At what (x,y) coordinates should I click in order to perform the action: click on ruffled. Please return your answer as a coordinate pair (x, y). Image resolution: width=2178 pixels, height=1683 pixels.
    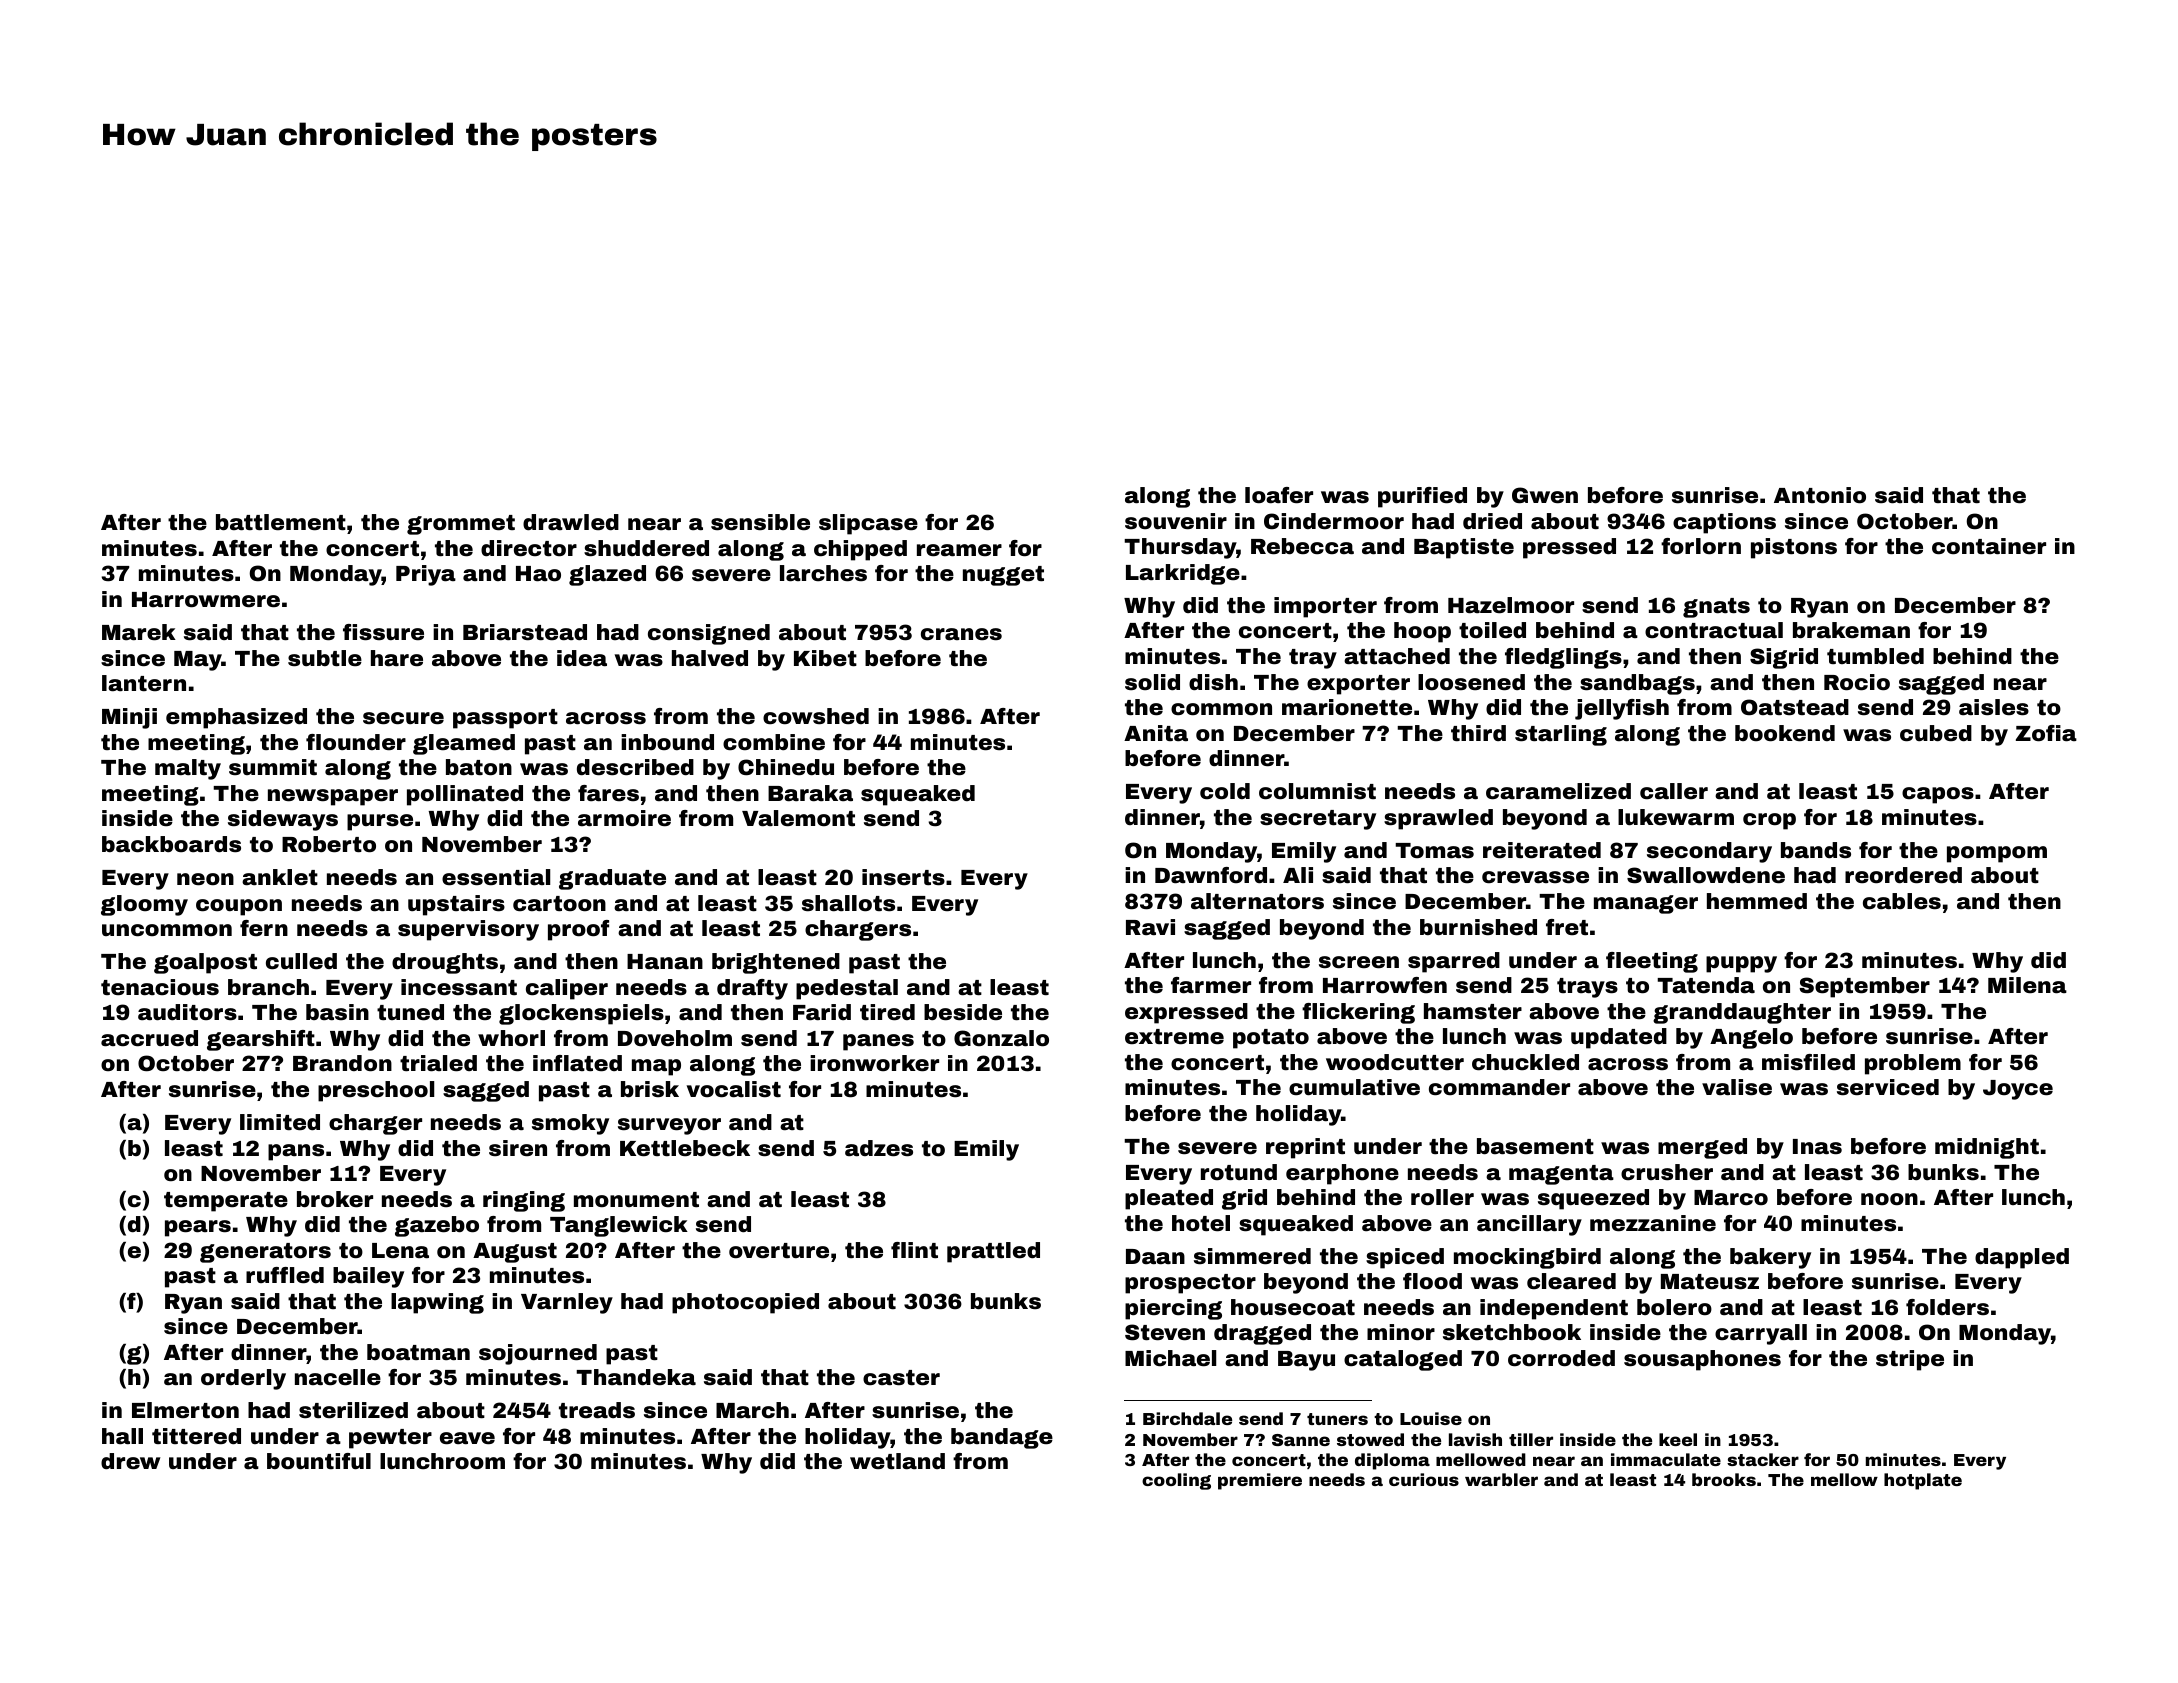
    Looking at the image, I should click on (285, 1275).
